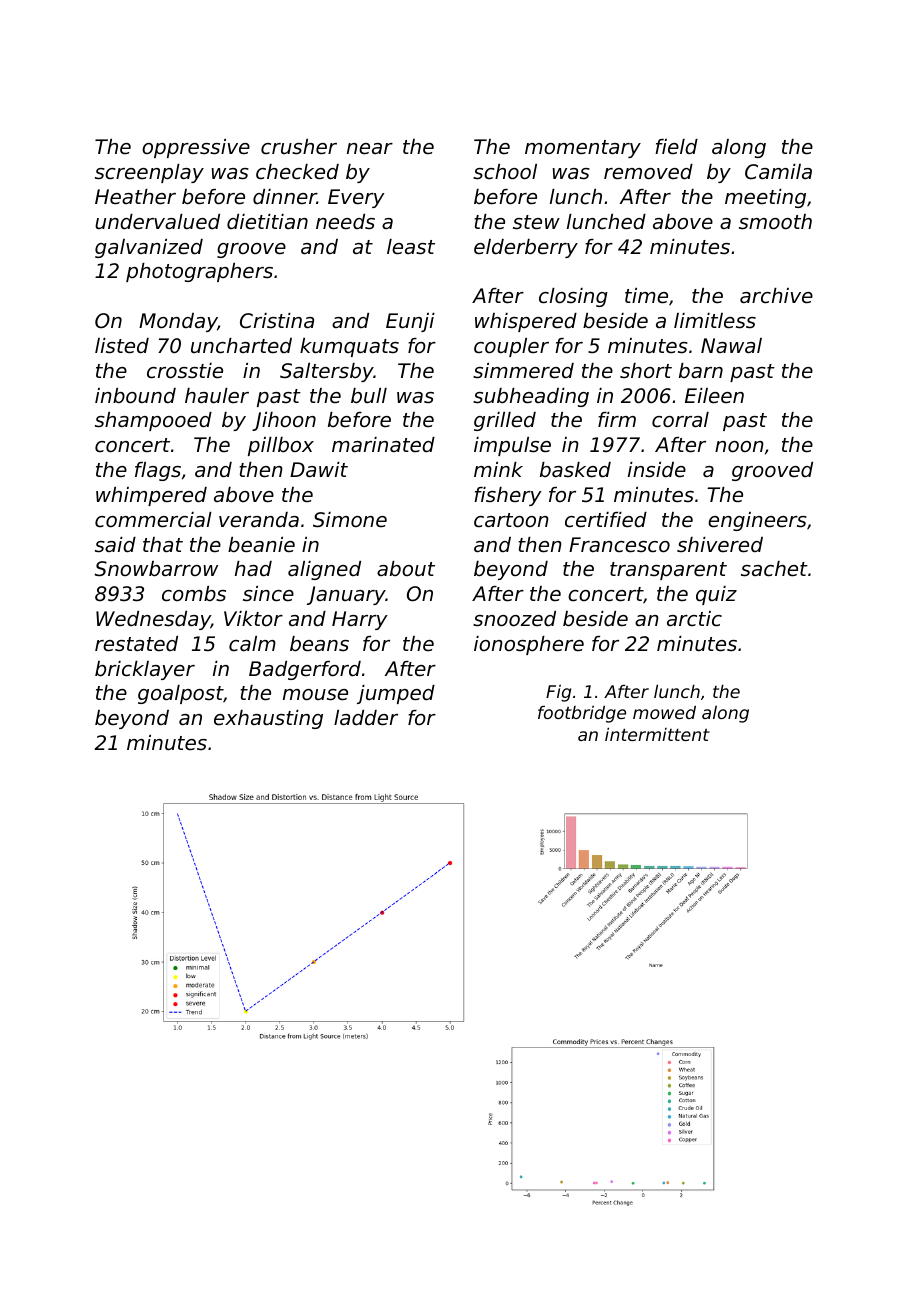 The height and width of the image is (1316, 908). Describe the element at coordinates (181, 694) in the image. I see `goalpost` at that location.
